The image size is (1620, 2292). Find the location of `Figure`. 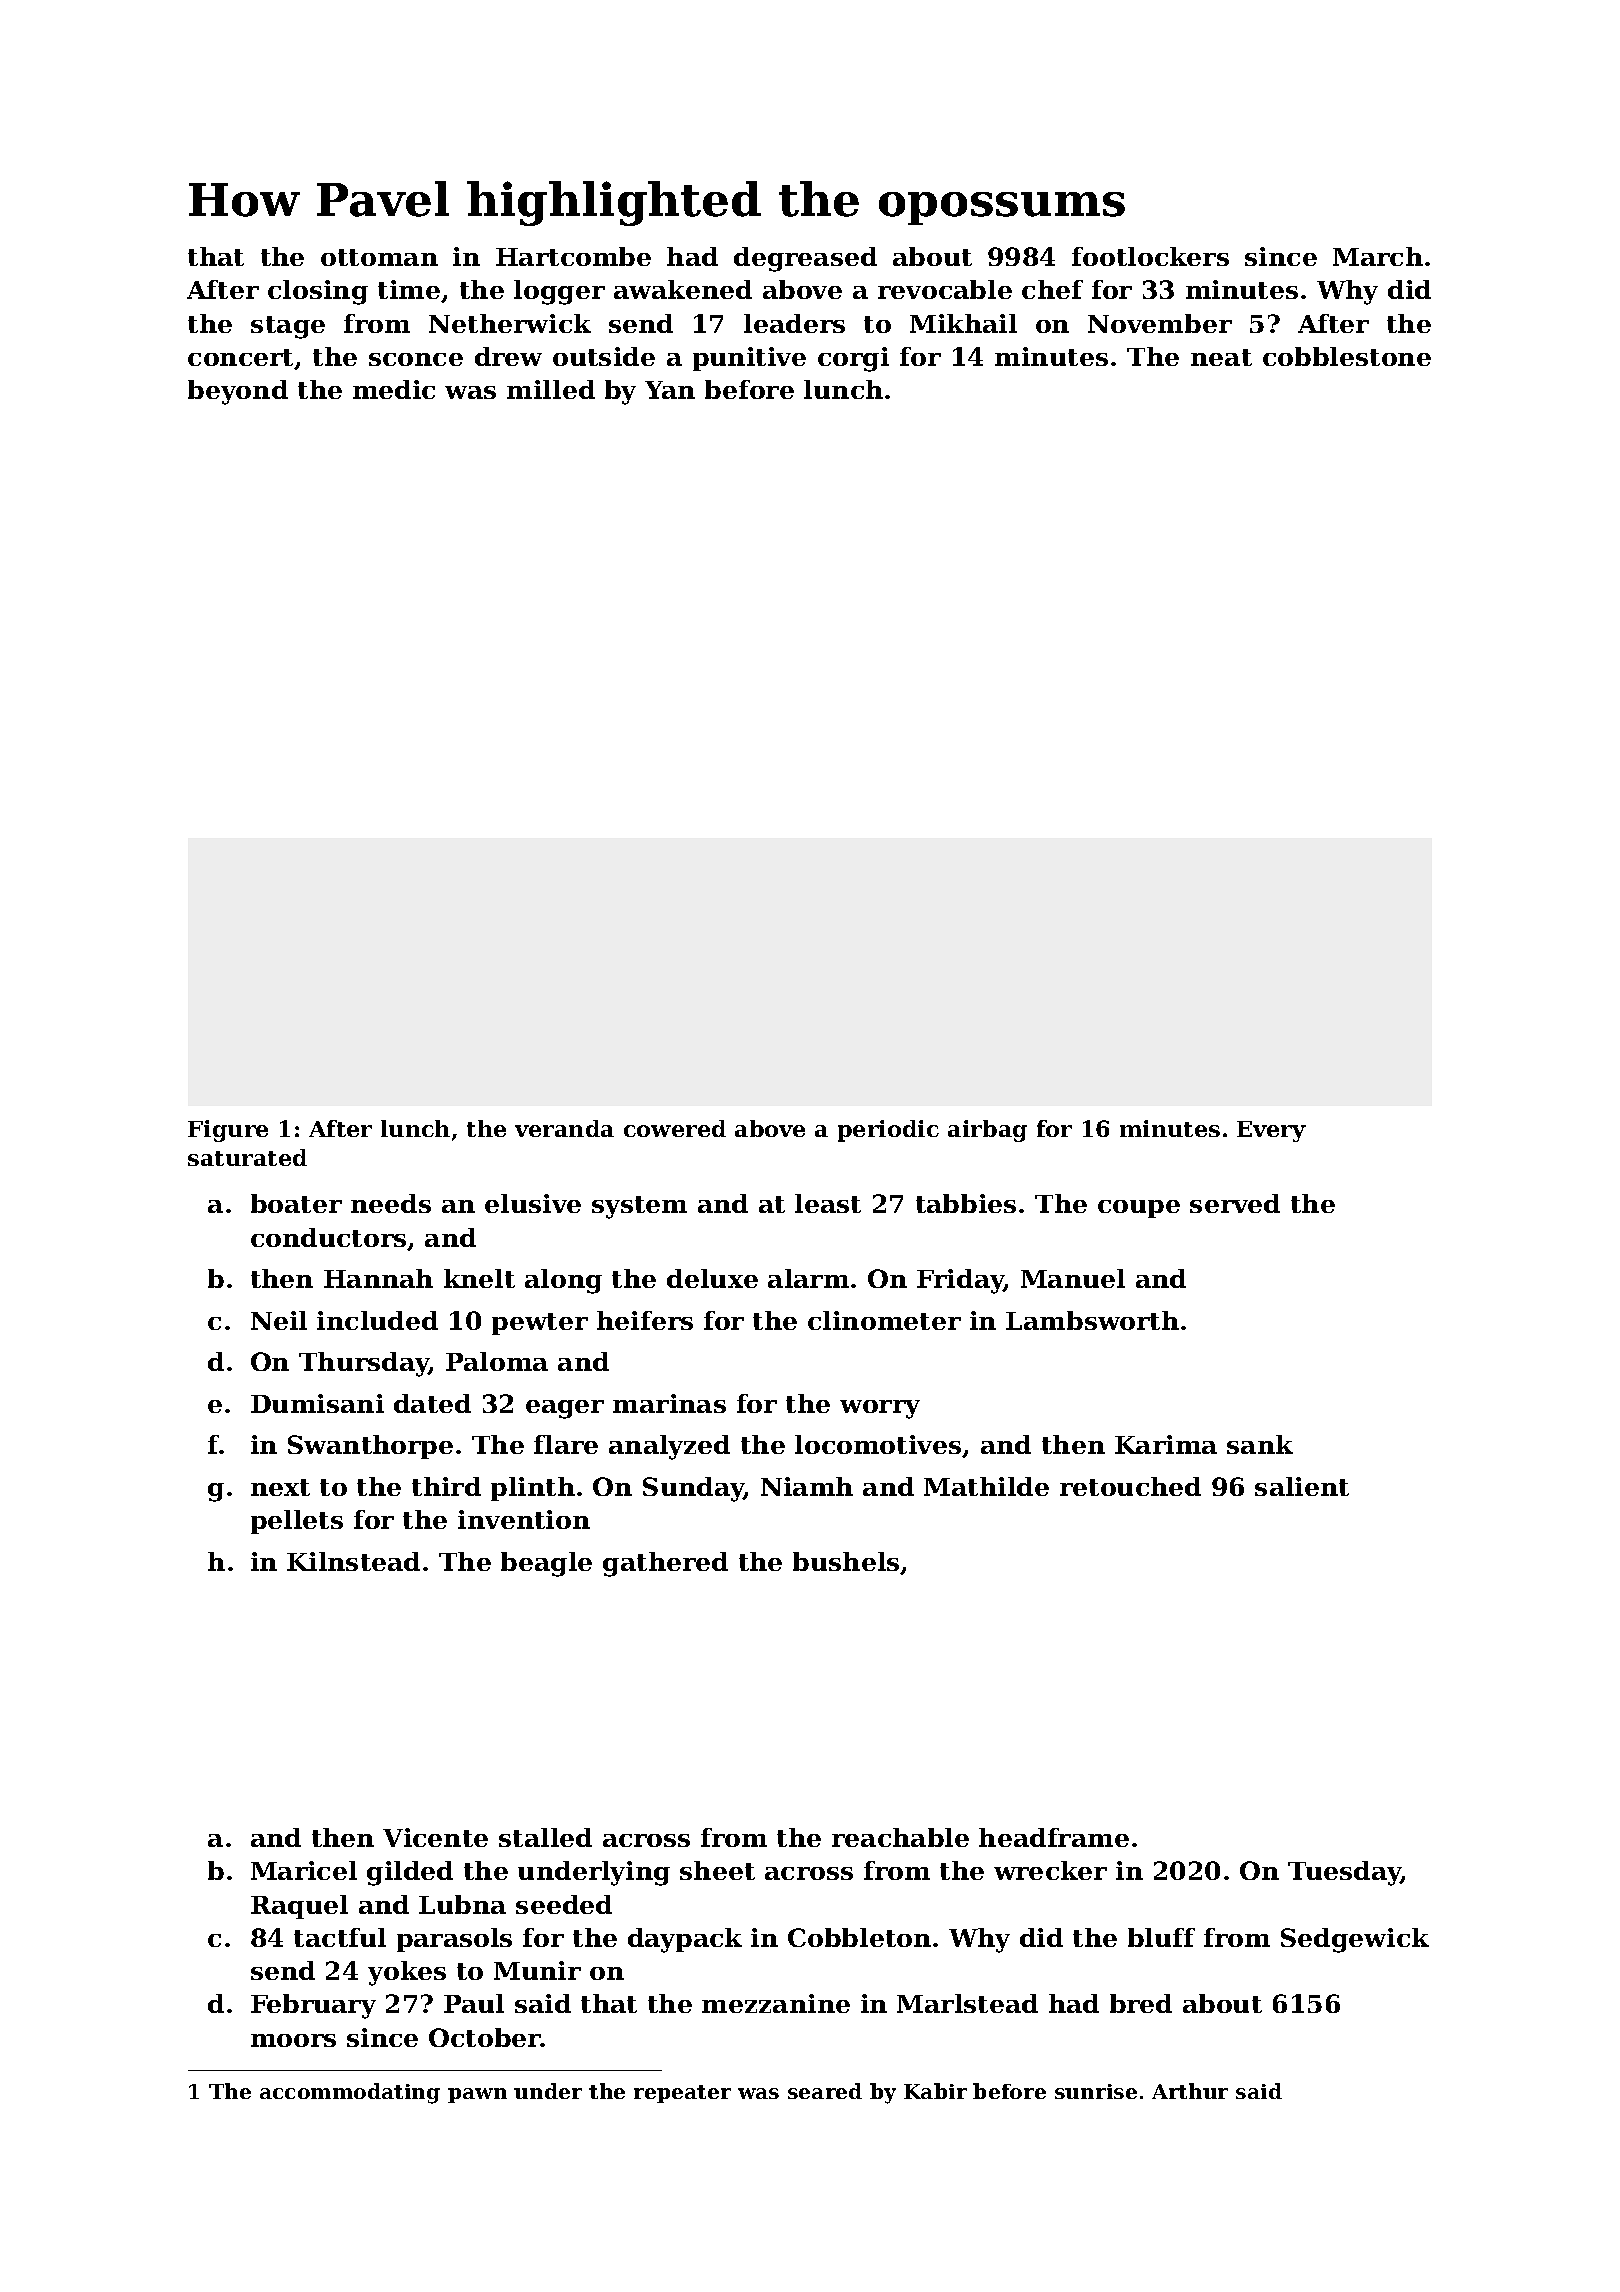

Figure is located at coordinates (228, 1131).
